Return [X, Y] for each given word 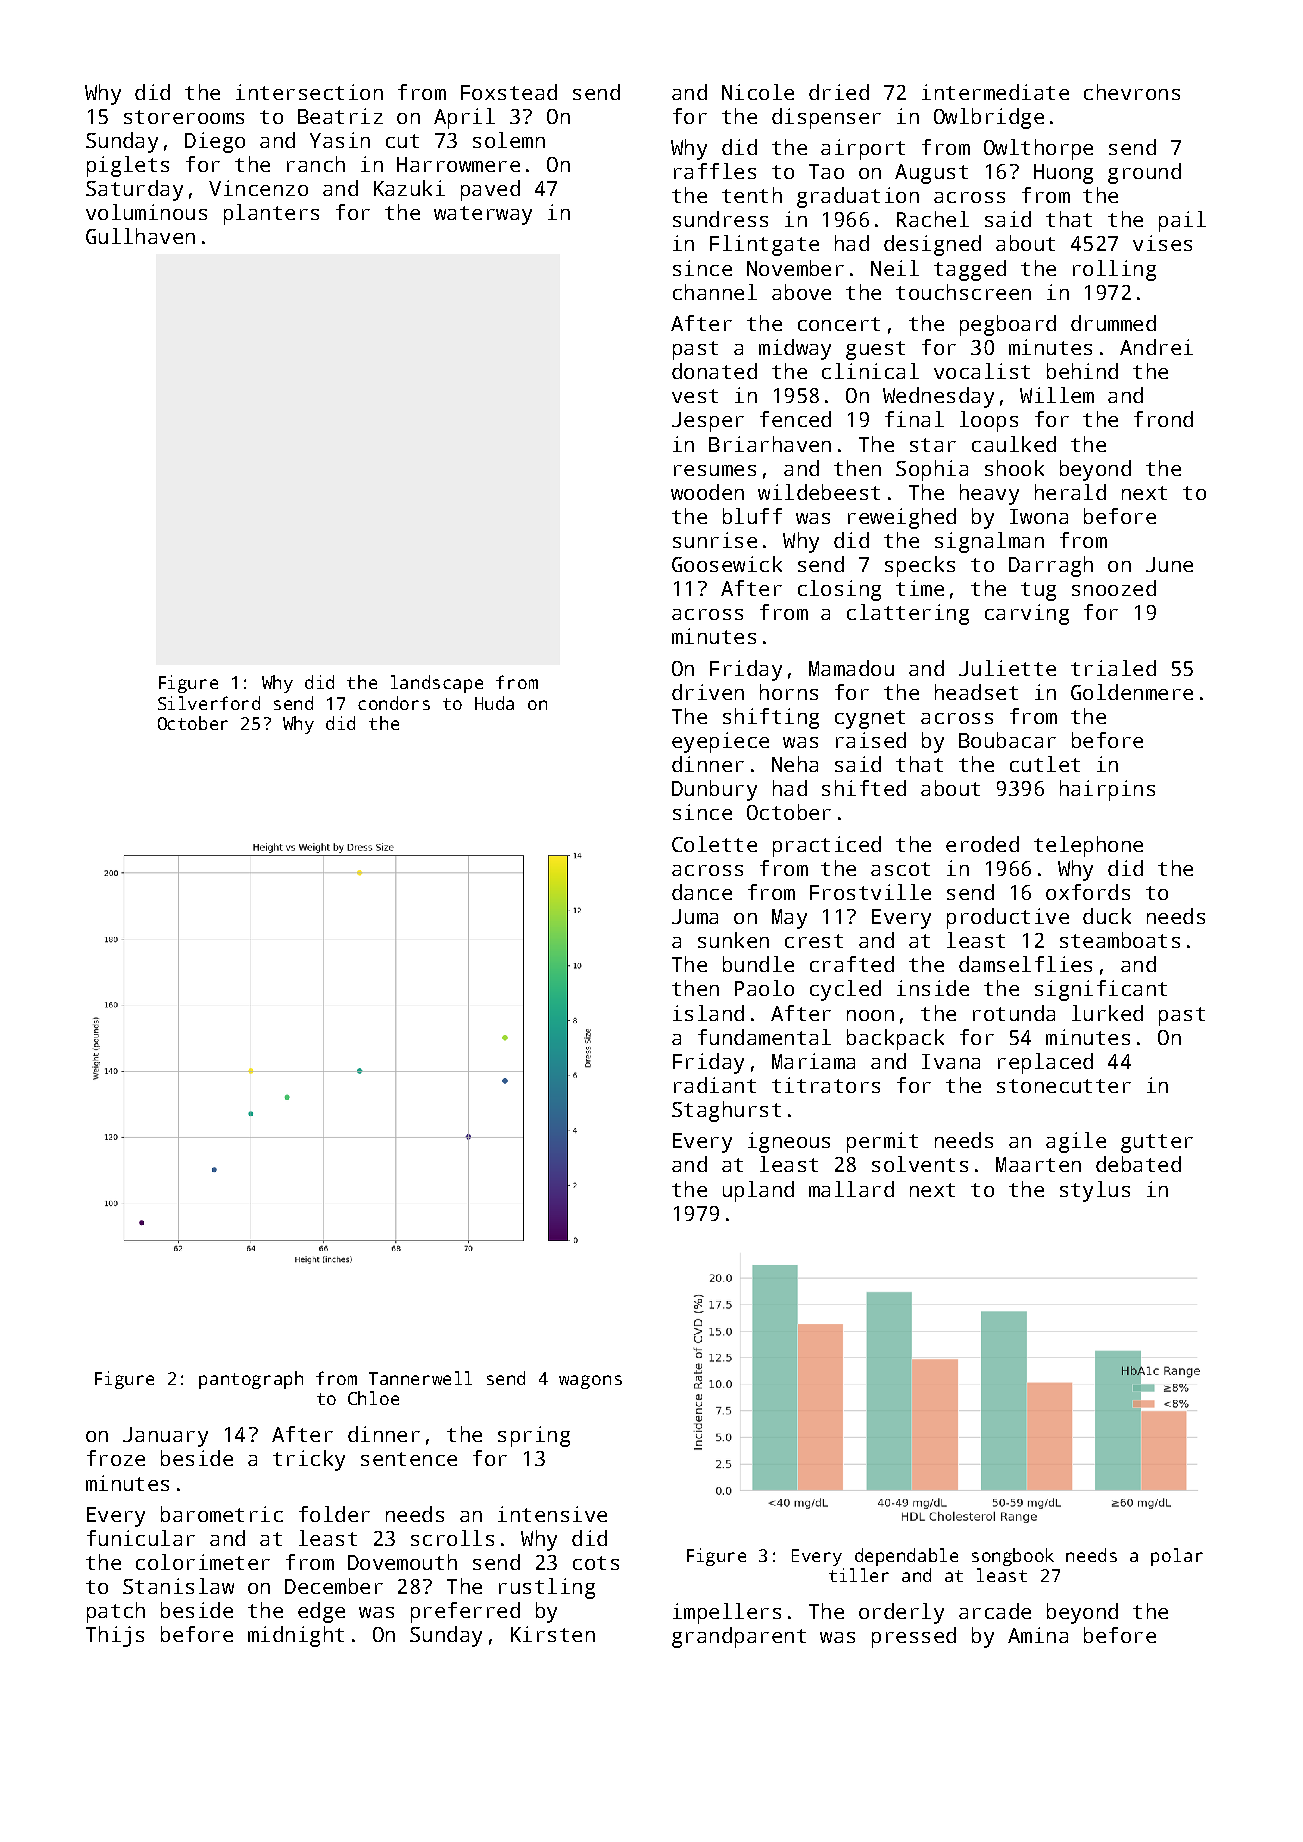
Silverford [209, 703]
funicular [141, 1538]
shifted [864, 788]
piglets [128, 166]
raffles [715, 171]
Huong [1063, 174]
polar [1177, 1557]
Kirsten [553, 1634]
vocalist [982, 371]
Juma [695, 916]
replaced [1045, 1063]
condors [394, 703]
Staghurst [726, 1111]
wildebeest [819, 492]
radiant [715, 1085]
